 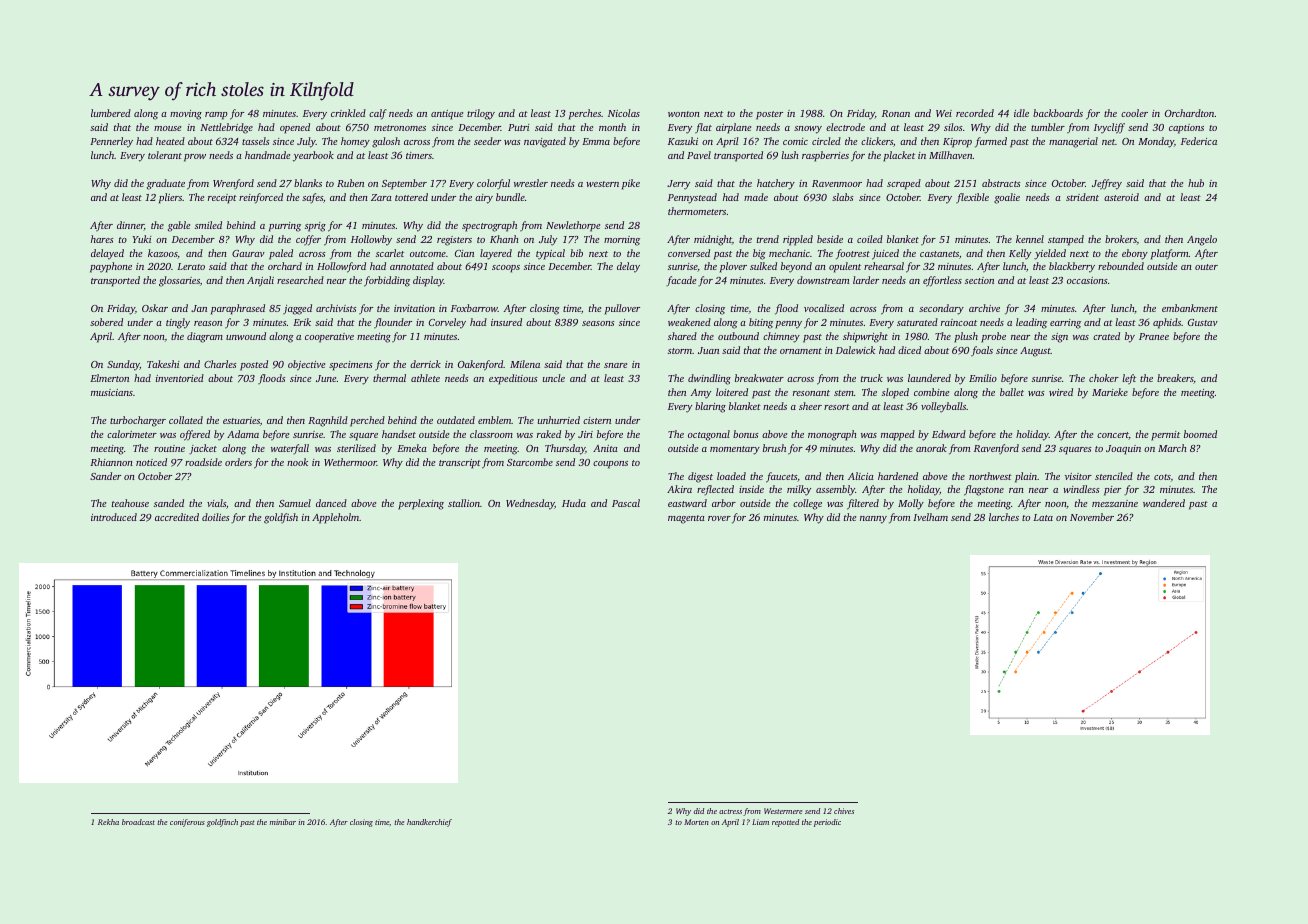 I want to click on Angelo, so click(x=1202, y=240).
